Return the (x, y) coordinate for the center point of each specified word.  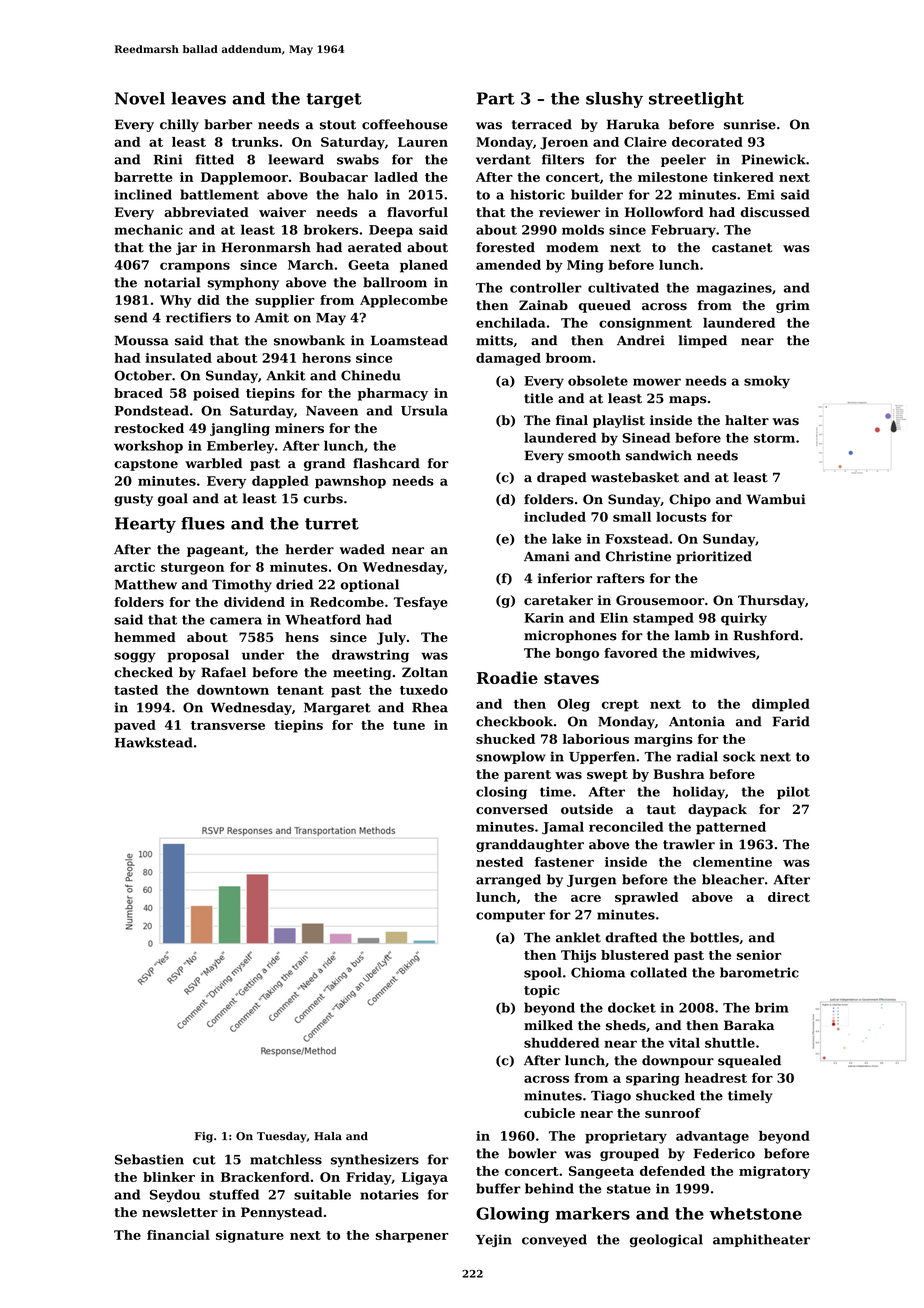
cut (204, 1160)
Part (496, 98)
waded (362, 549)
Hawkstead (154, 742)
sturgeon (192, 569)
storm (774, 438)
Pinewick (773, 159)
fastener (564, 862)
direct (789, 897)
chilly (179, 125)
